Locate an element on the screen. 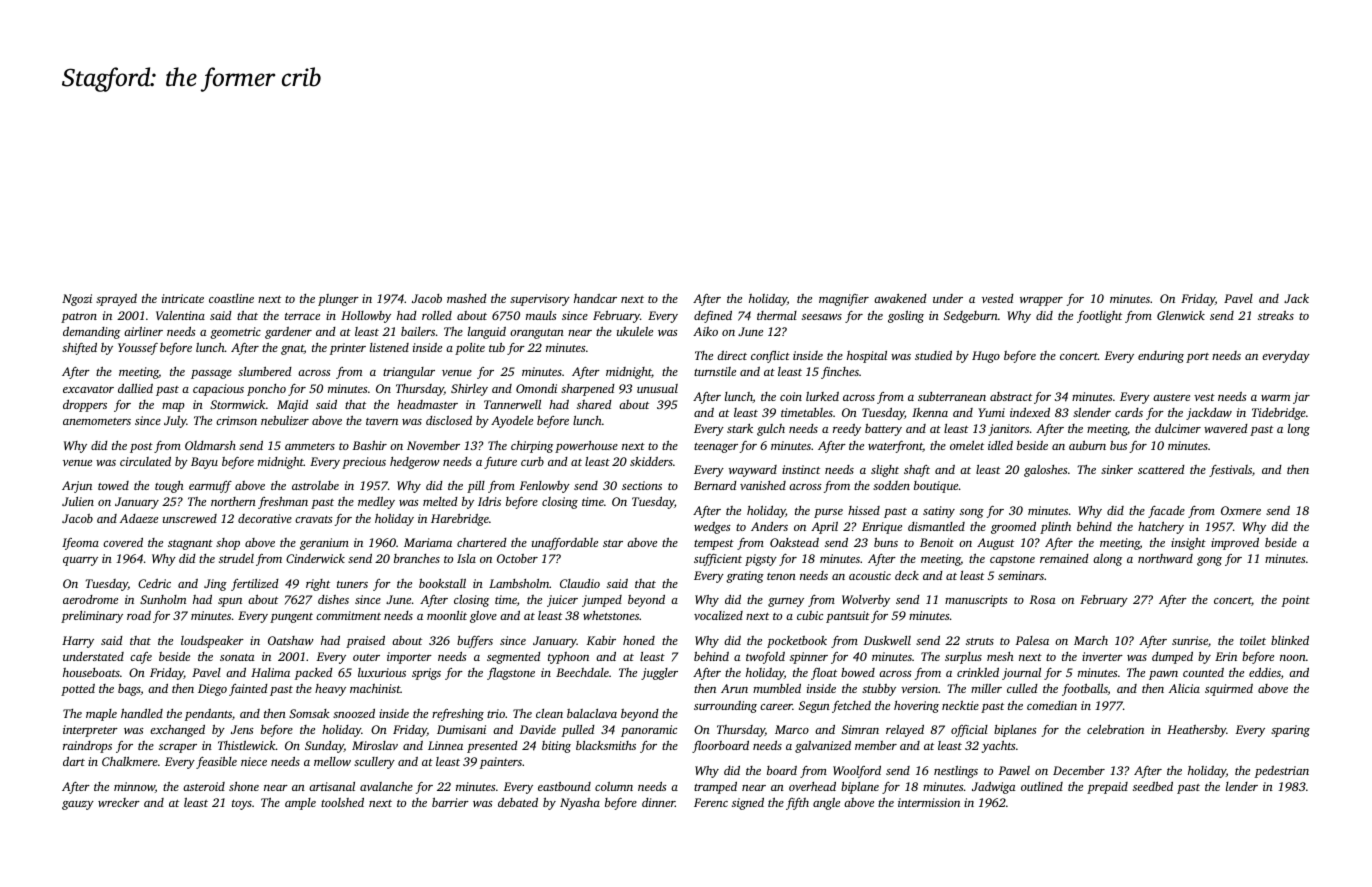 This screenshot has width=1372, height=887. point is located at coordinates (1296, 601).
